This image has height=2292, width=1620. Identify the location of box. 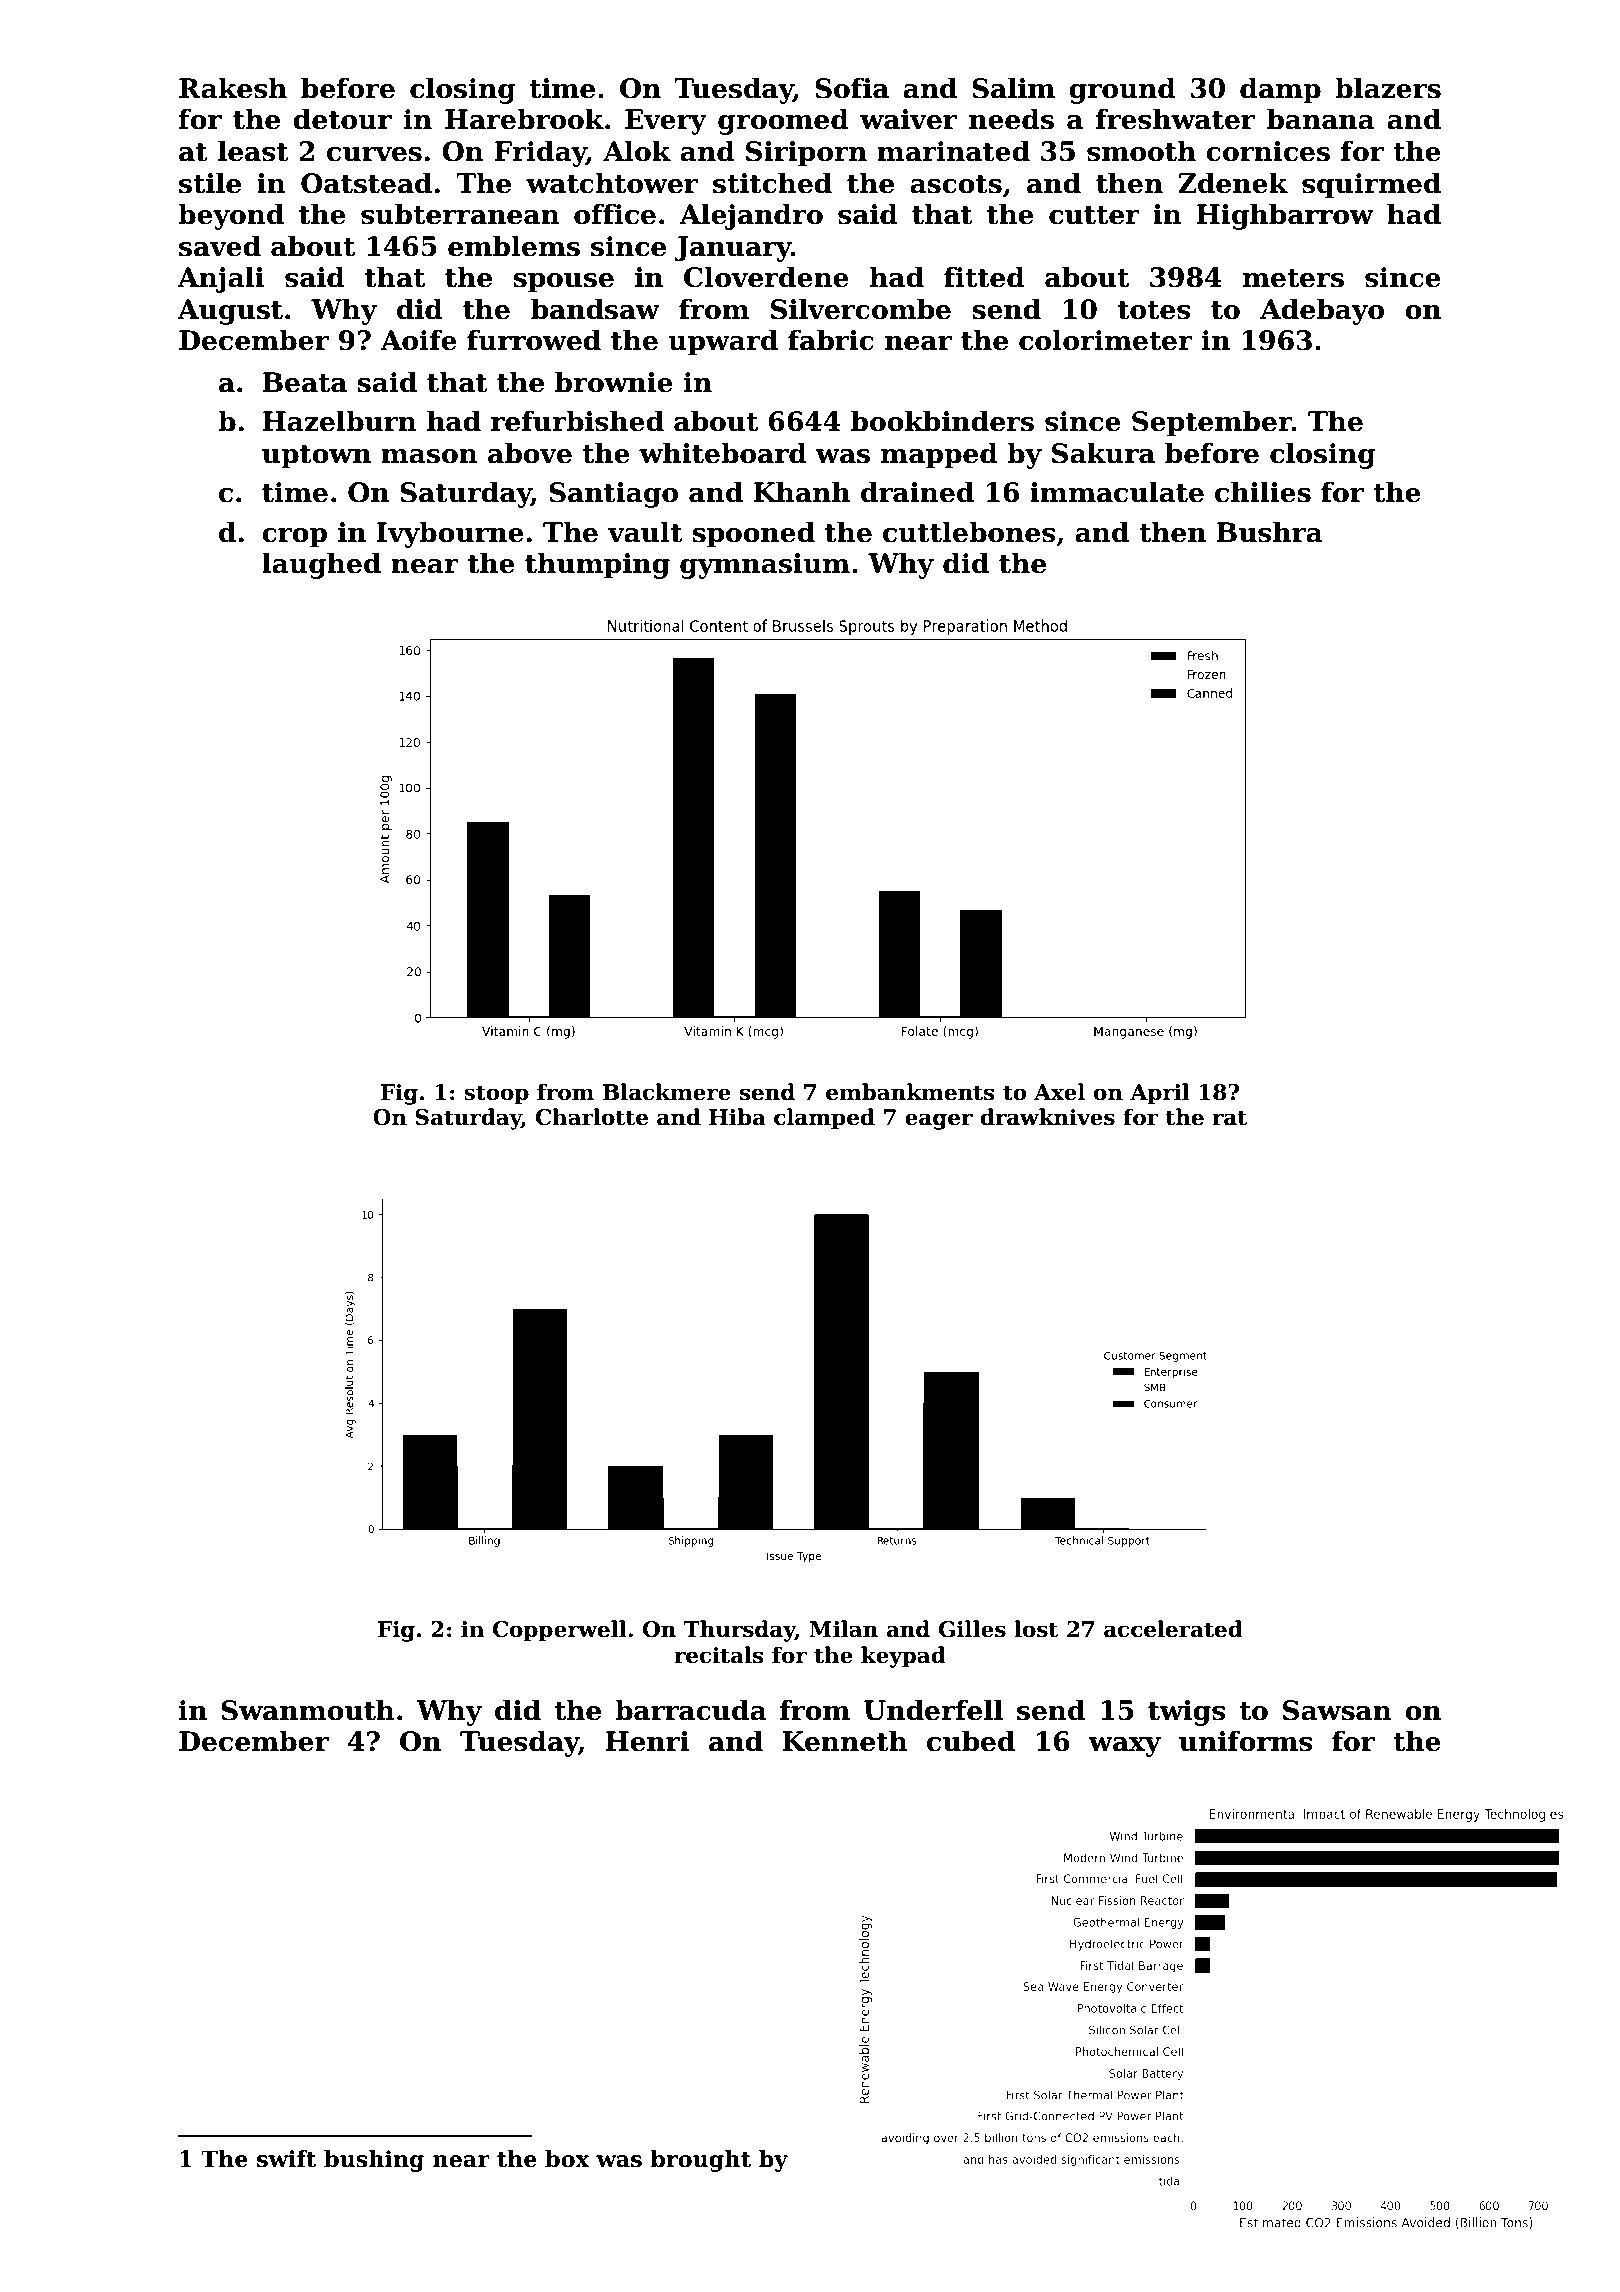
(567, 2159).
